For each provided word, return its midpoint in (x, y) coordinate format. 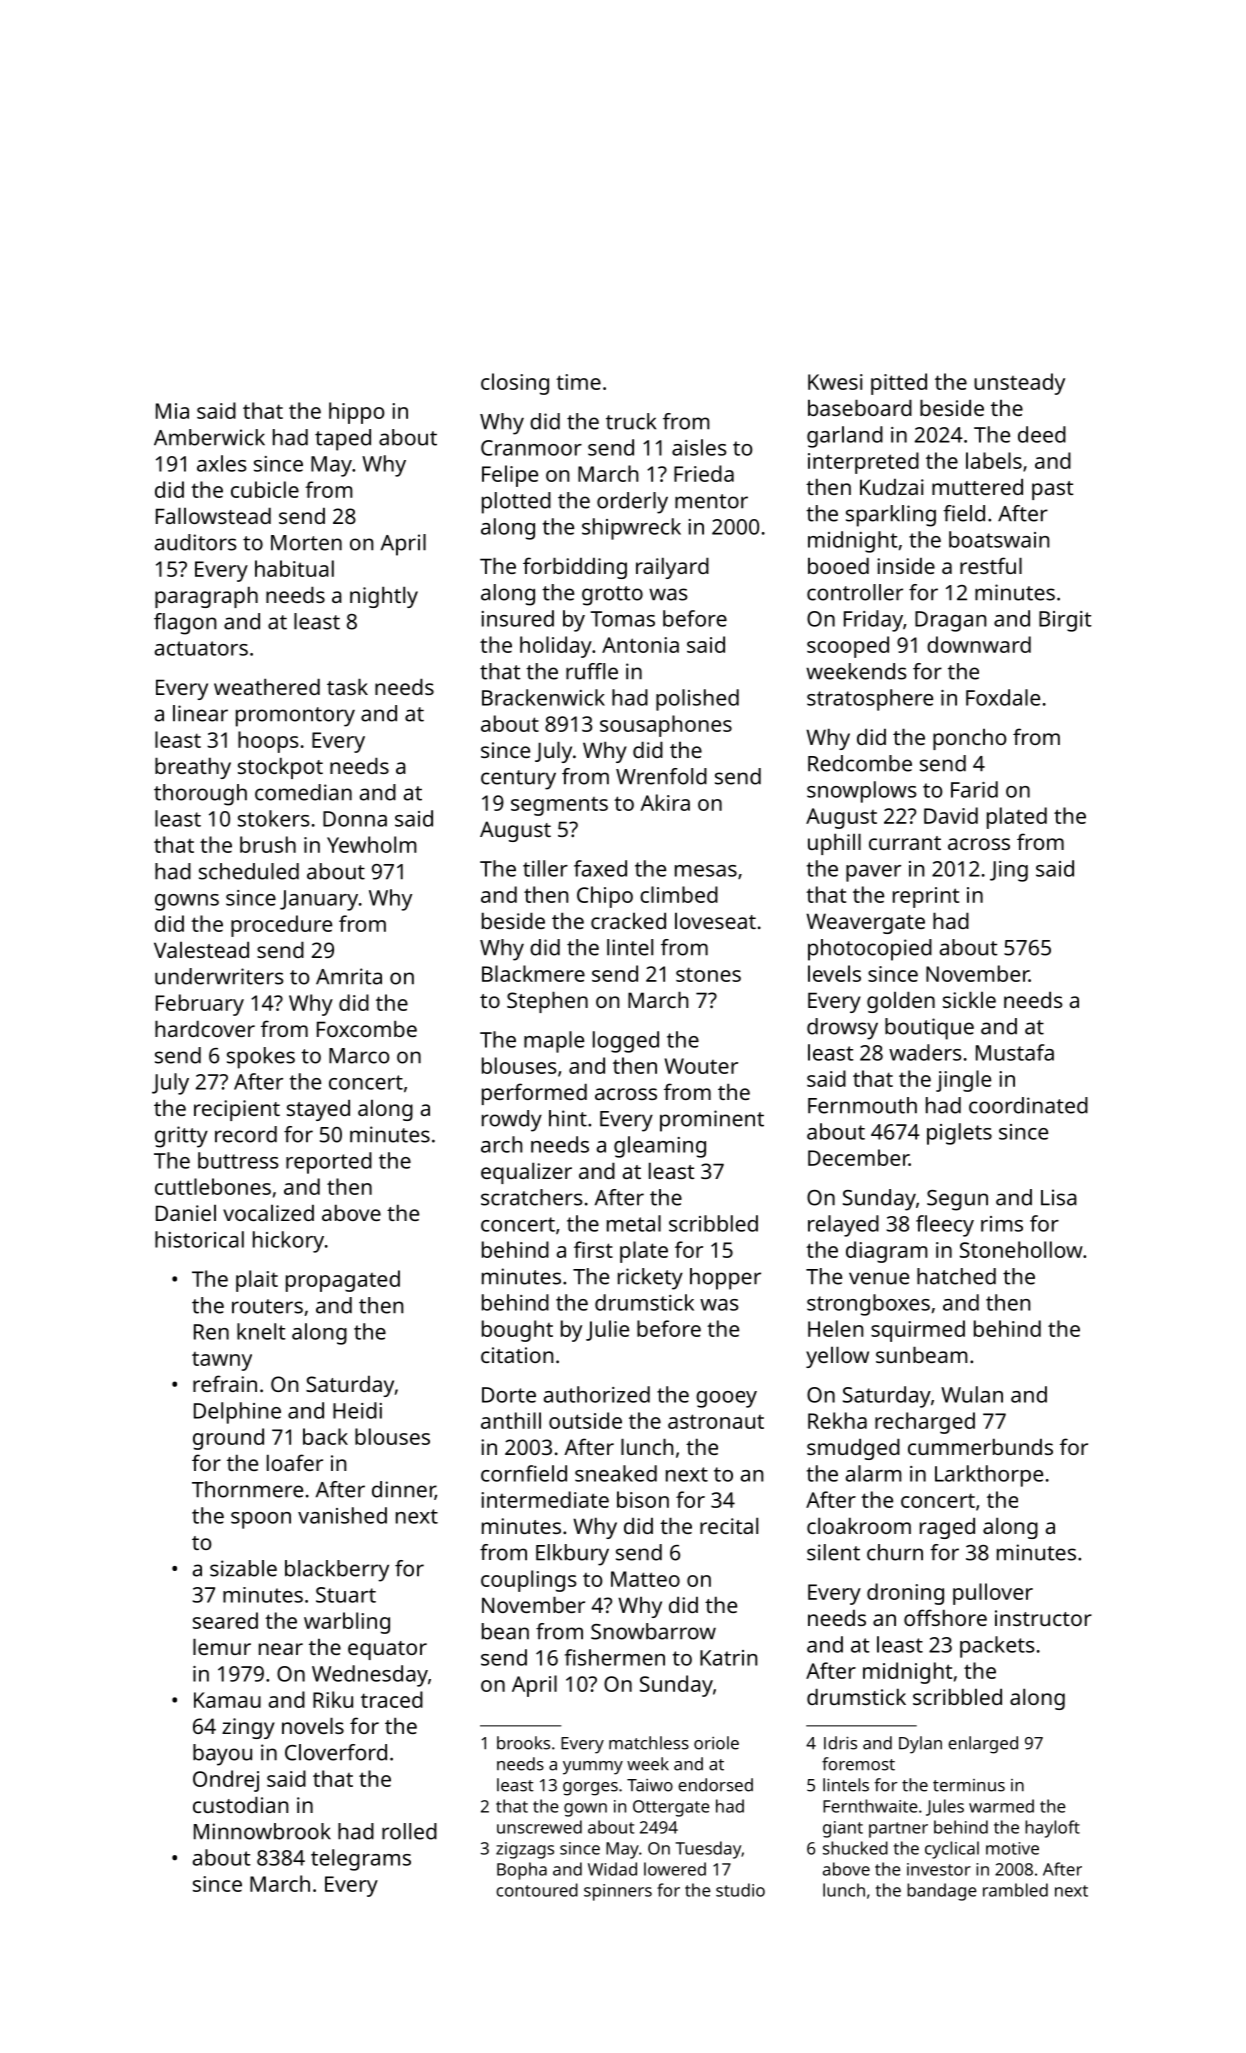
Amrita (349, 976)
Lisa (1059, 1197)
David (951, 815)
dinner (403, 1490)
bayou (222, 1755)
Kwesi (835, 382)
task (347, 686)
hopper (725, 1279)
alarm (874, 1473)
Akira (665, 802)
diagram (887, 1252)
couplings (529, 1581)
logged (626, 1042)
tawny (222, 1361)
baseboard (860, 407)
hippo (356, 413)
